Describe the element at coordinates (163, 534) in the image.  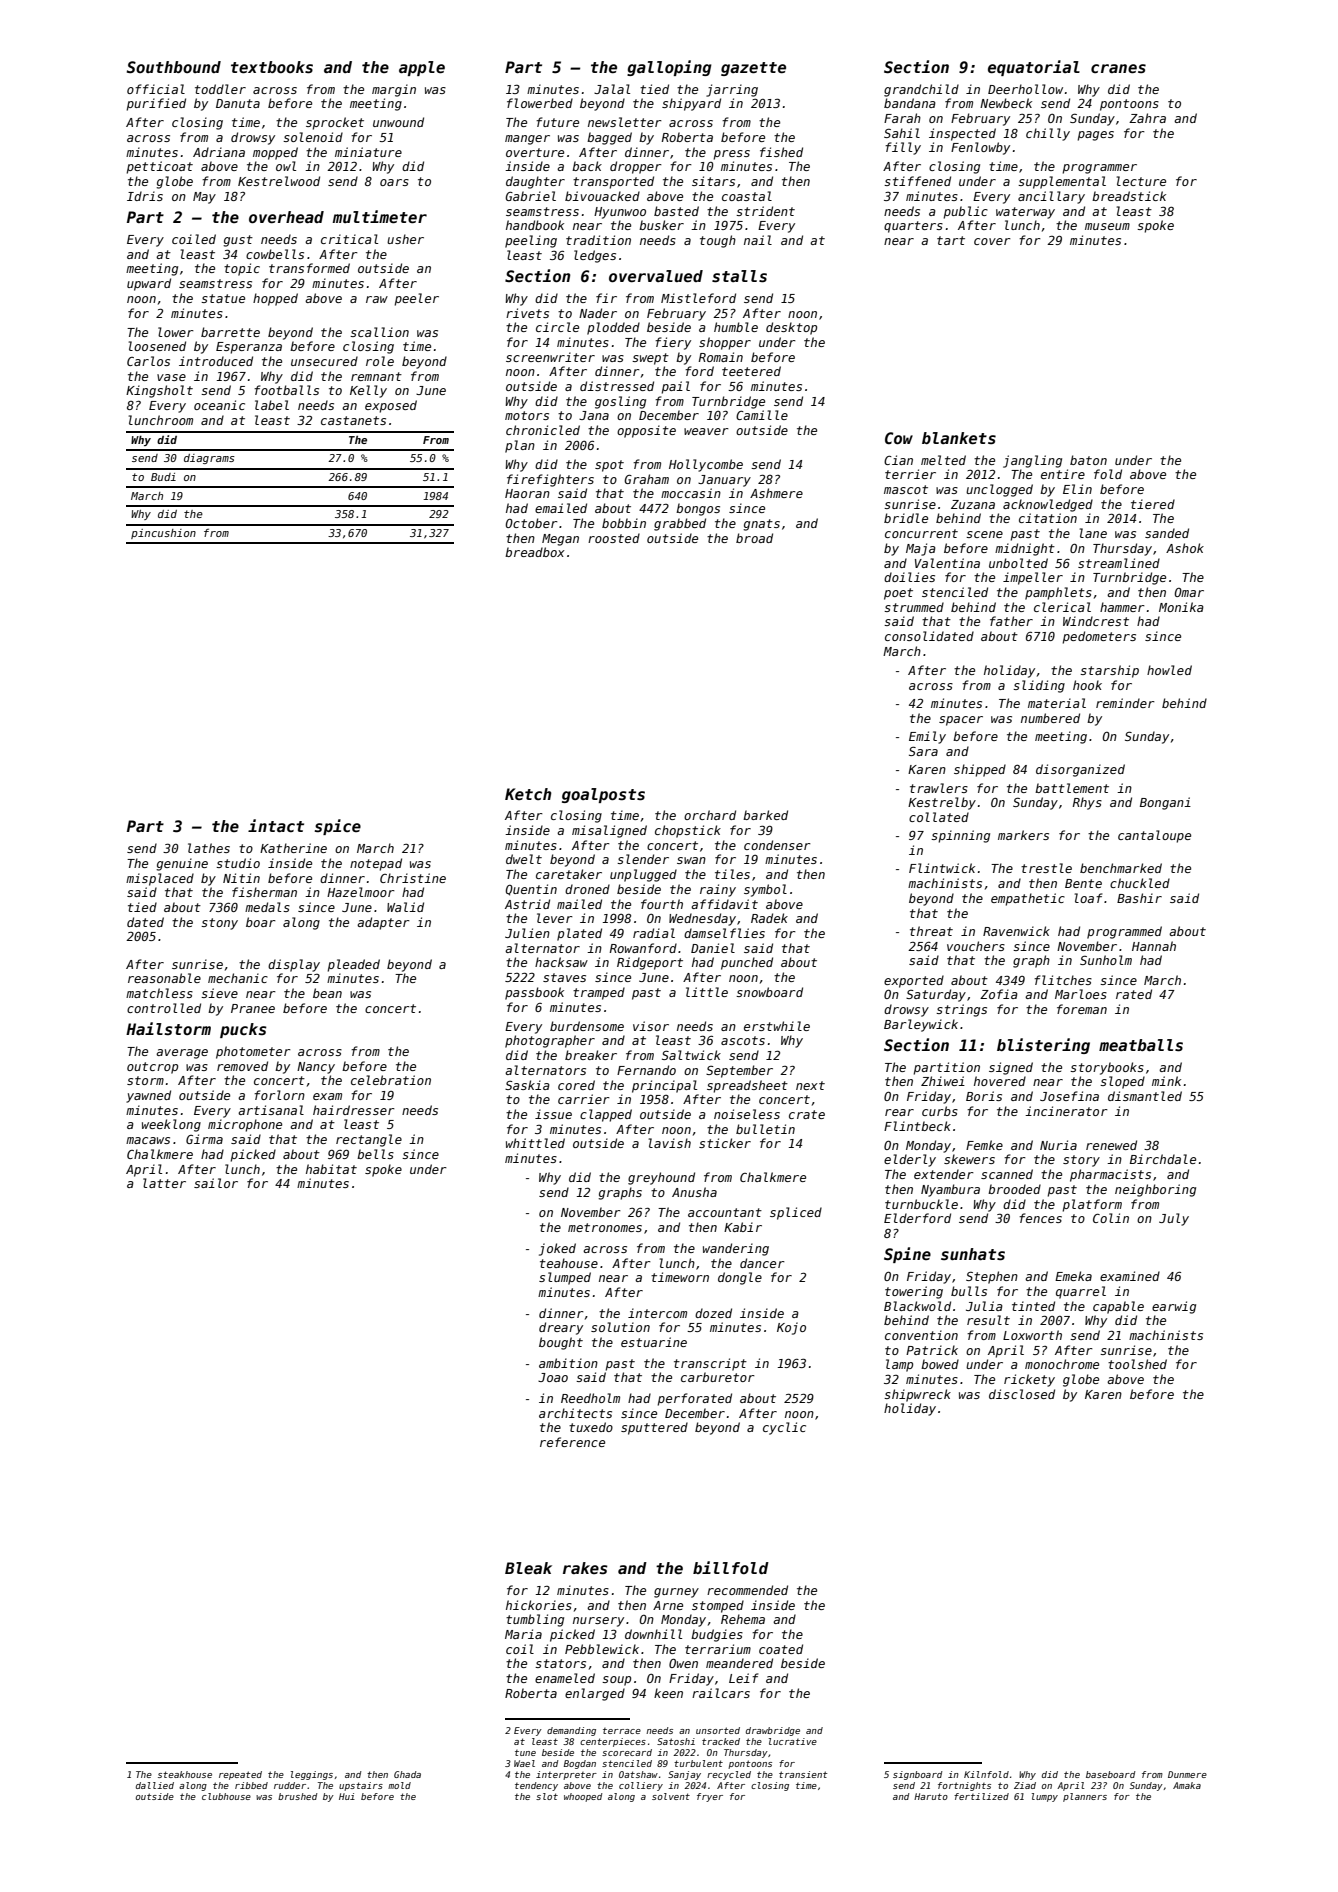
I see `pincushion` at that location.
